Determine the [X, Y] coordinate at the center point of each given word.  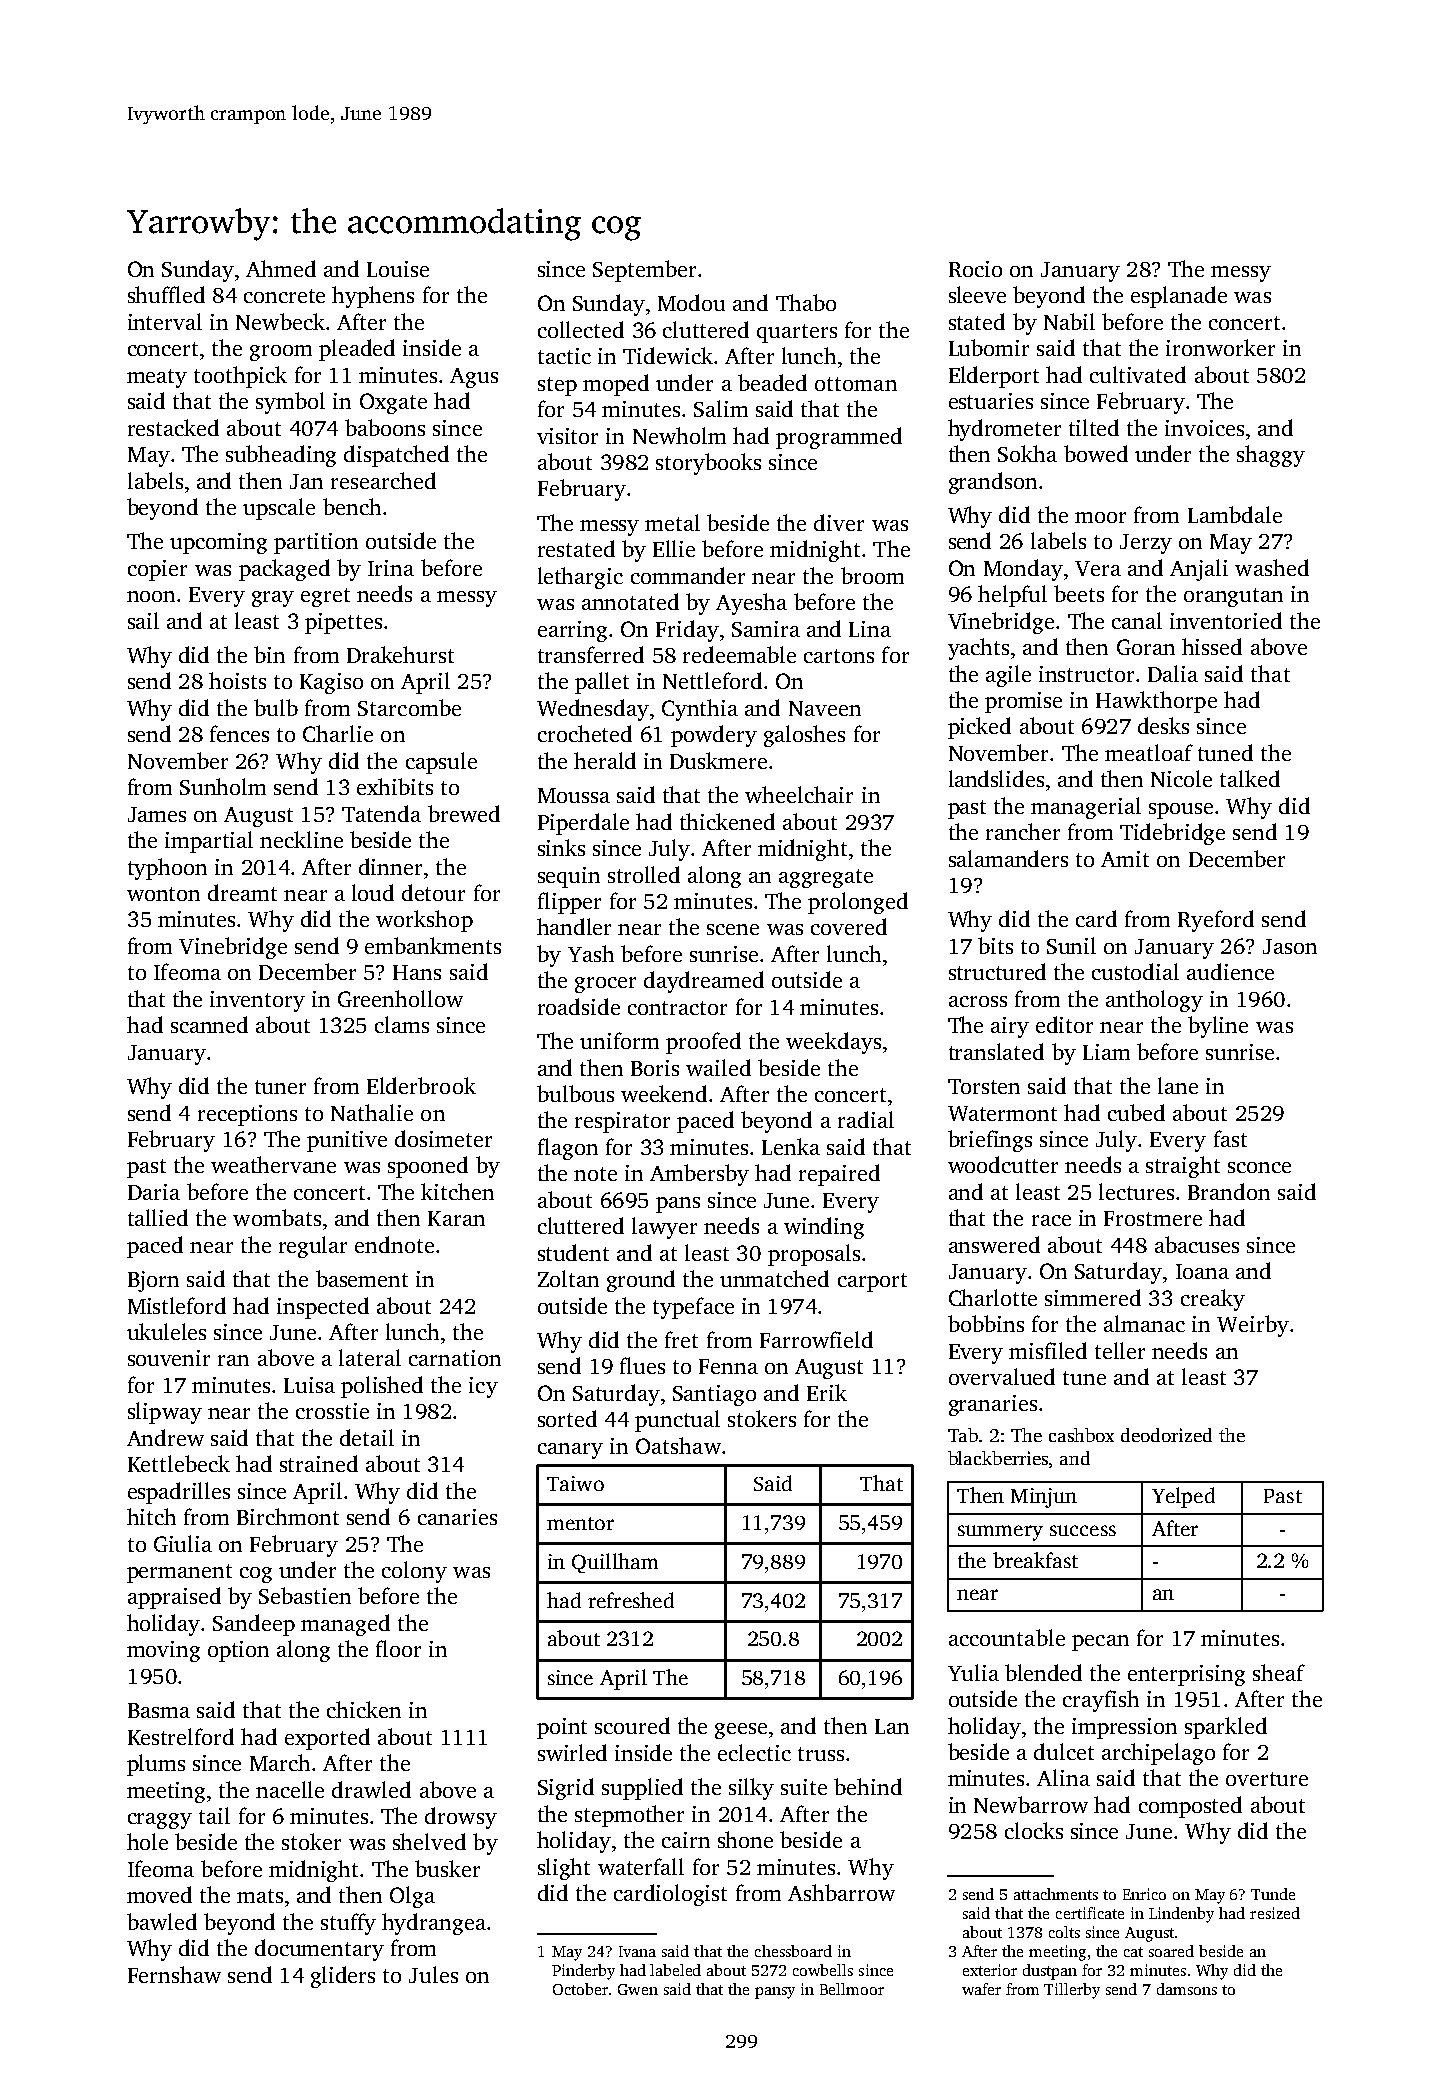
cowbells [823, 1970]
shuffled [166, 294]
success [1083, 1530]
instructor [1086, 674]
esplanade [1179, 297]
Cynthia [700, 710]
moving [163, 1651]
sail [143, 620]
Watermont [1002, 1113]
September [644, 271]
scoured [632, 1725]
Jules [433, 1974]
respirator [622, 1122]
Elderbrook [421, 1085]
